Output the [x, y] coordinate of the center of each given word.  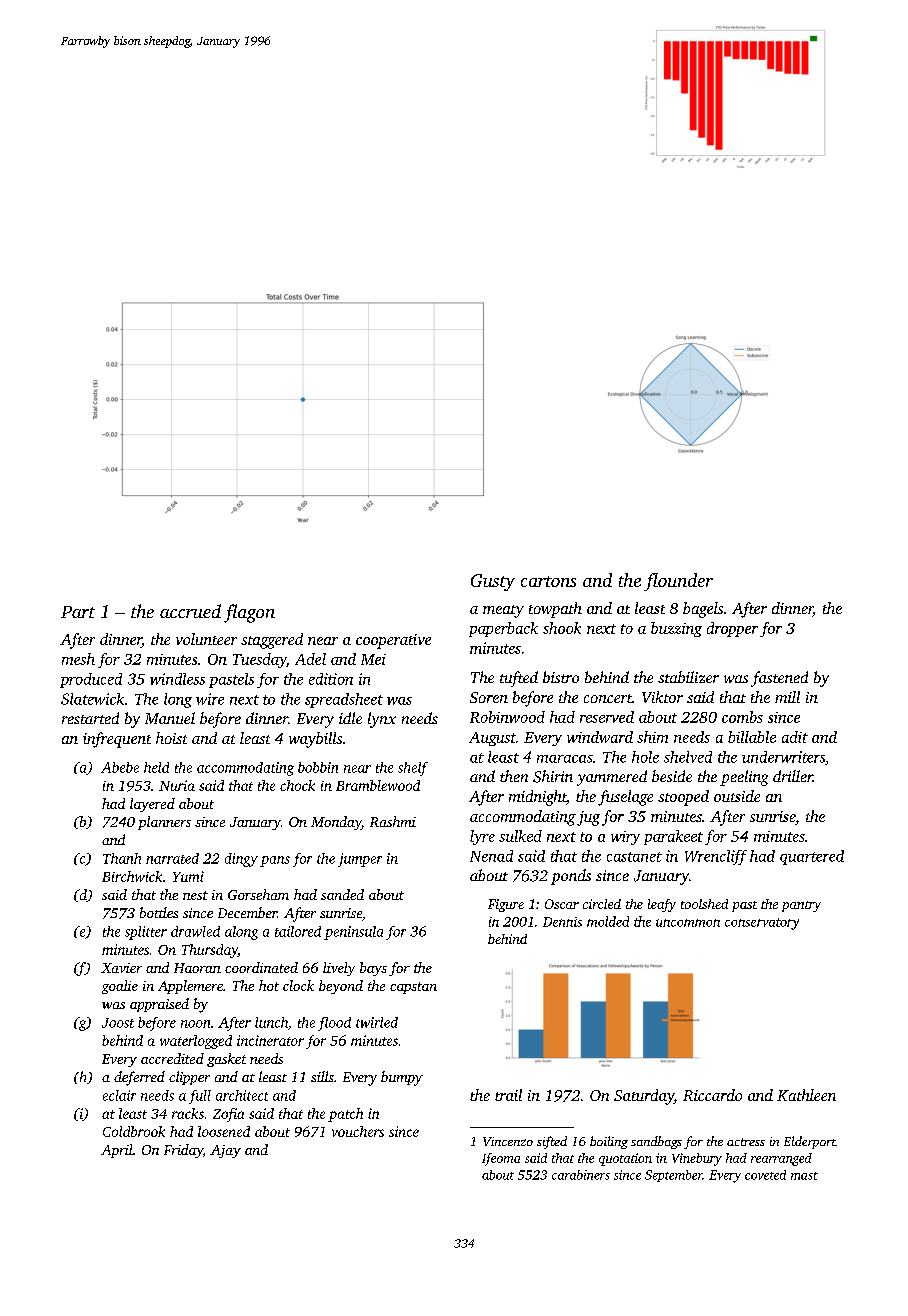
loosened [224, 1131]
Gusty [493, 582]
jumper [360, 860]
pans [275, 861]
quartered [812, 857]
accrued [190, 611]
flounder [678, 582]
